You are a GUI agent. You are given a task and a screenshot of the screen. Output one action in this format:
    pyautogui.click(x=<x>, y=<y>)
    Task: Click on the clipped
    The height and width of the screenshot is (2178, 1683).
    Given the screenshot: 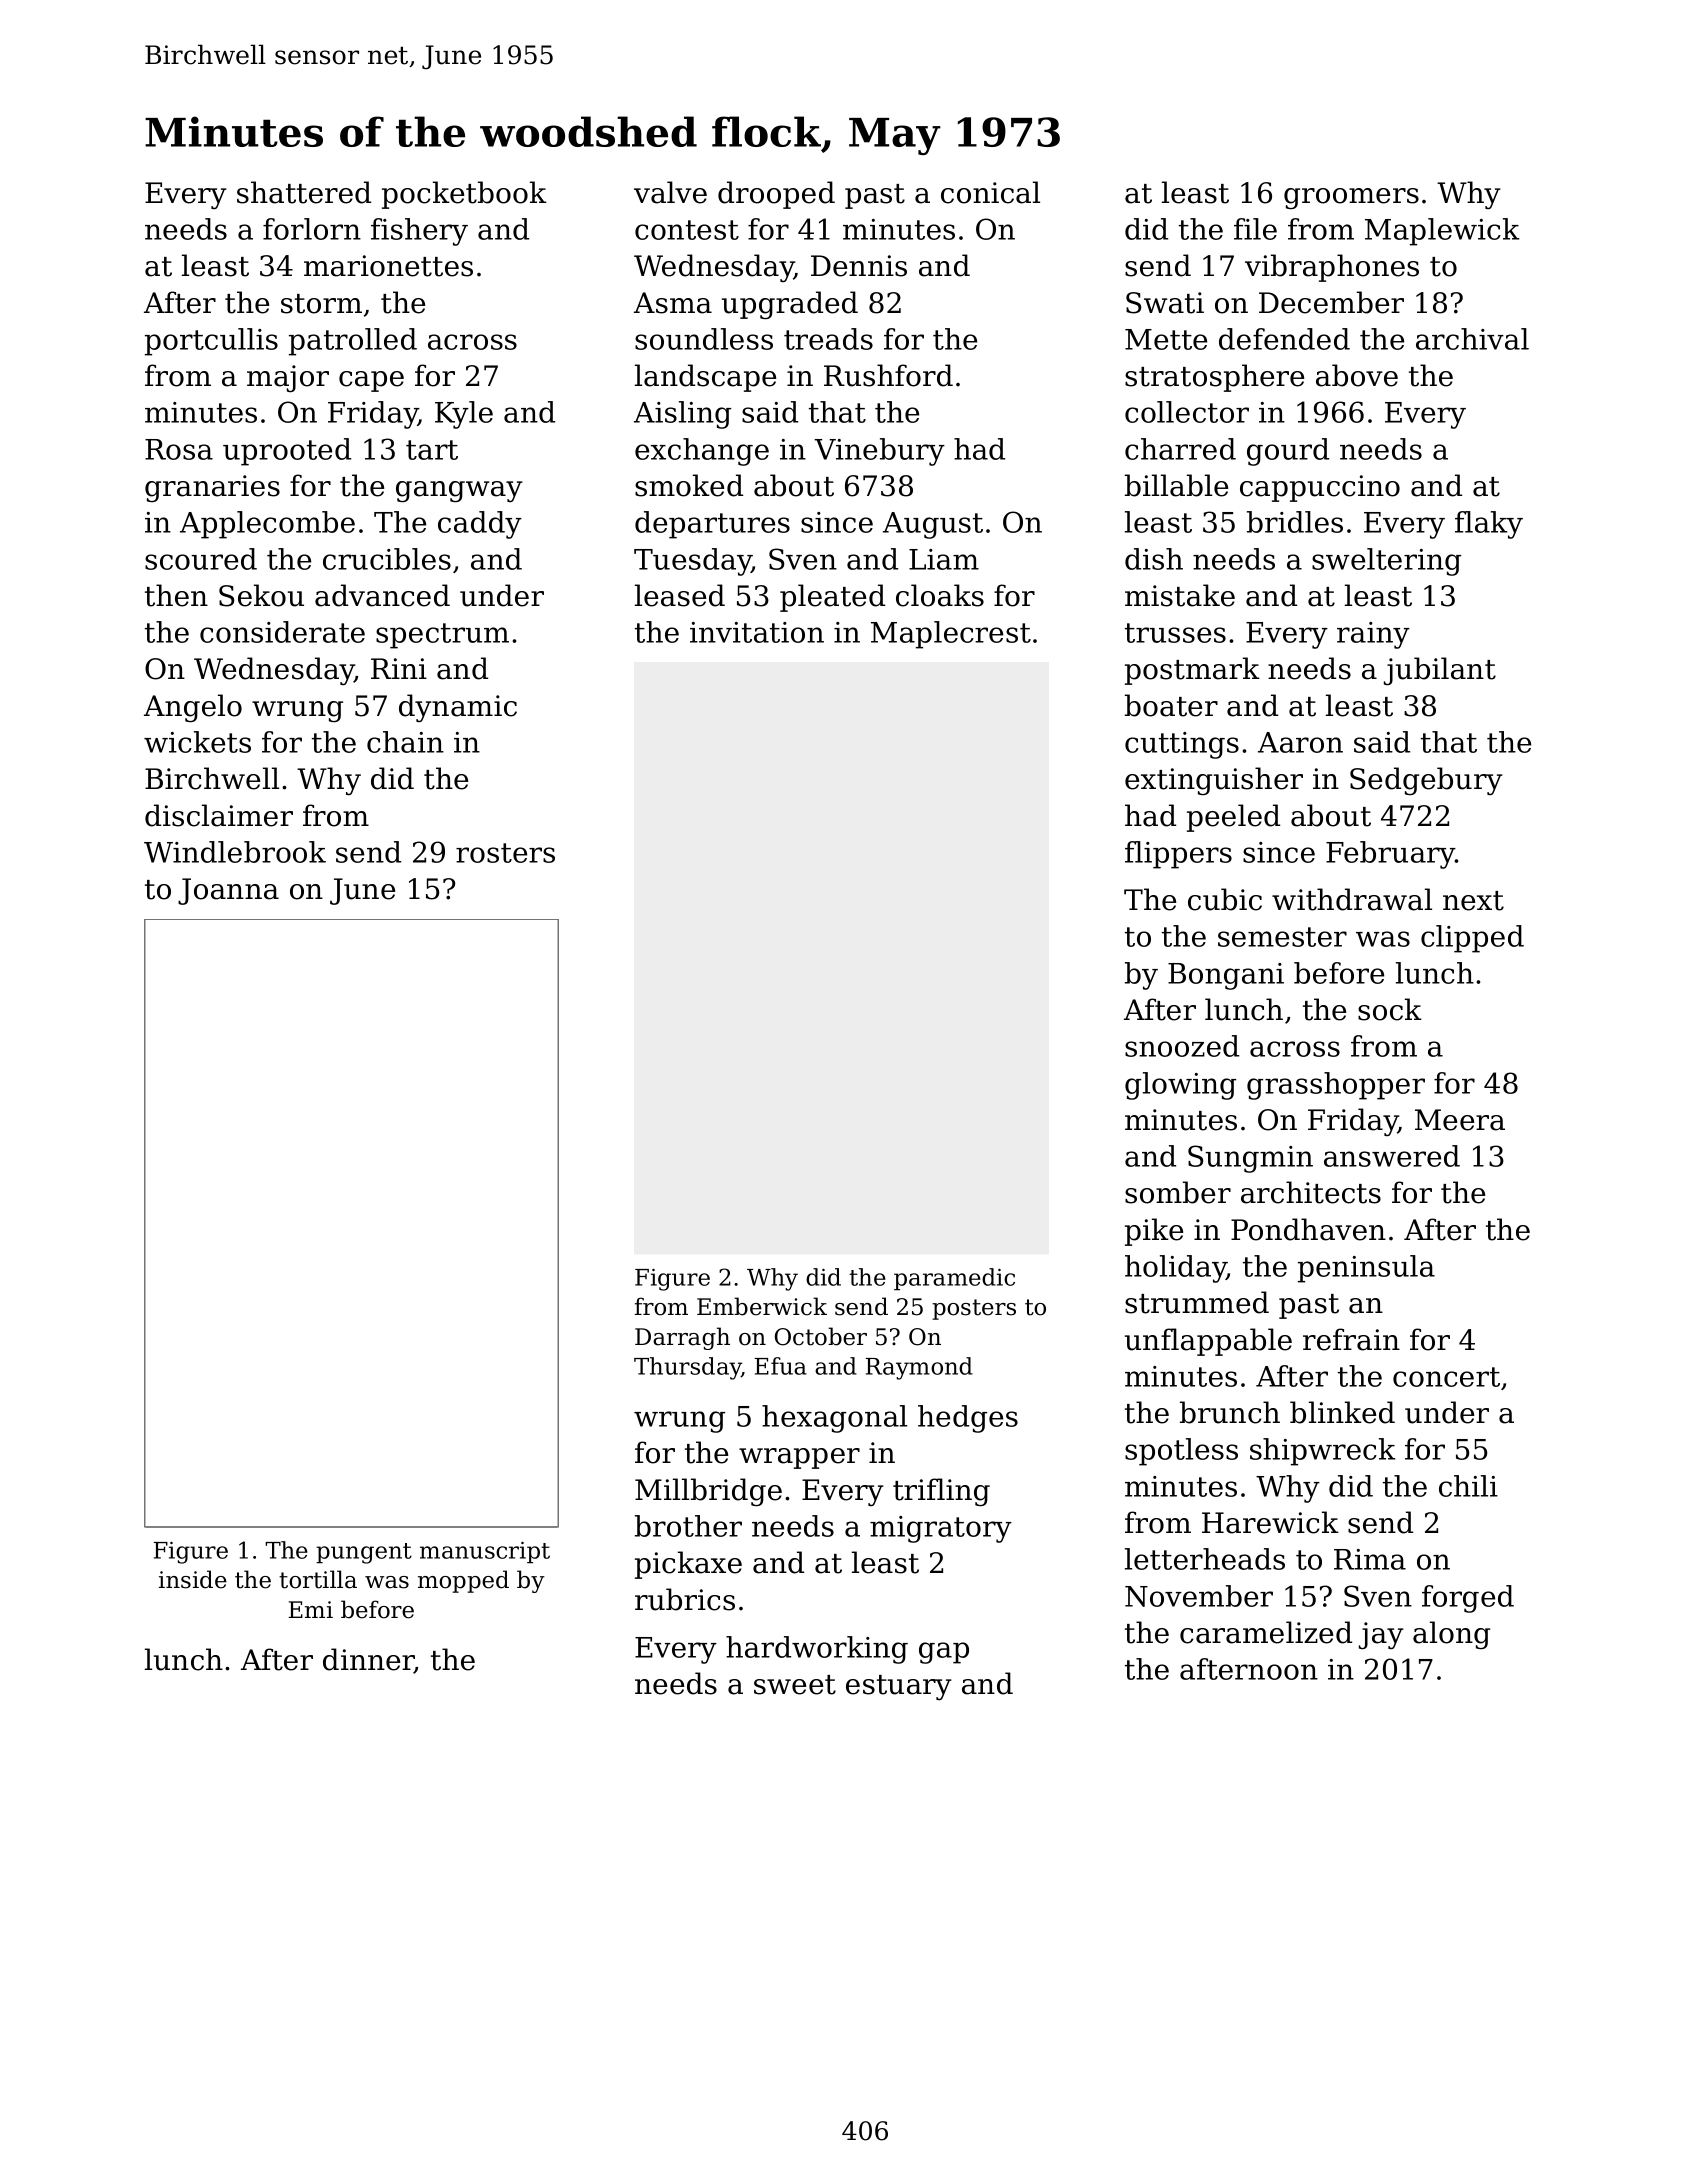 What is the action you would take?
    pyautogui.click(x=1472, y=939)
